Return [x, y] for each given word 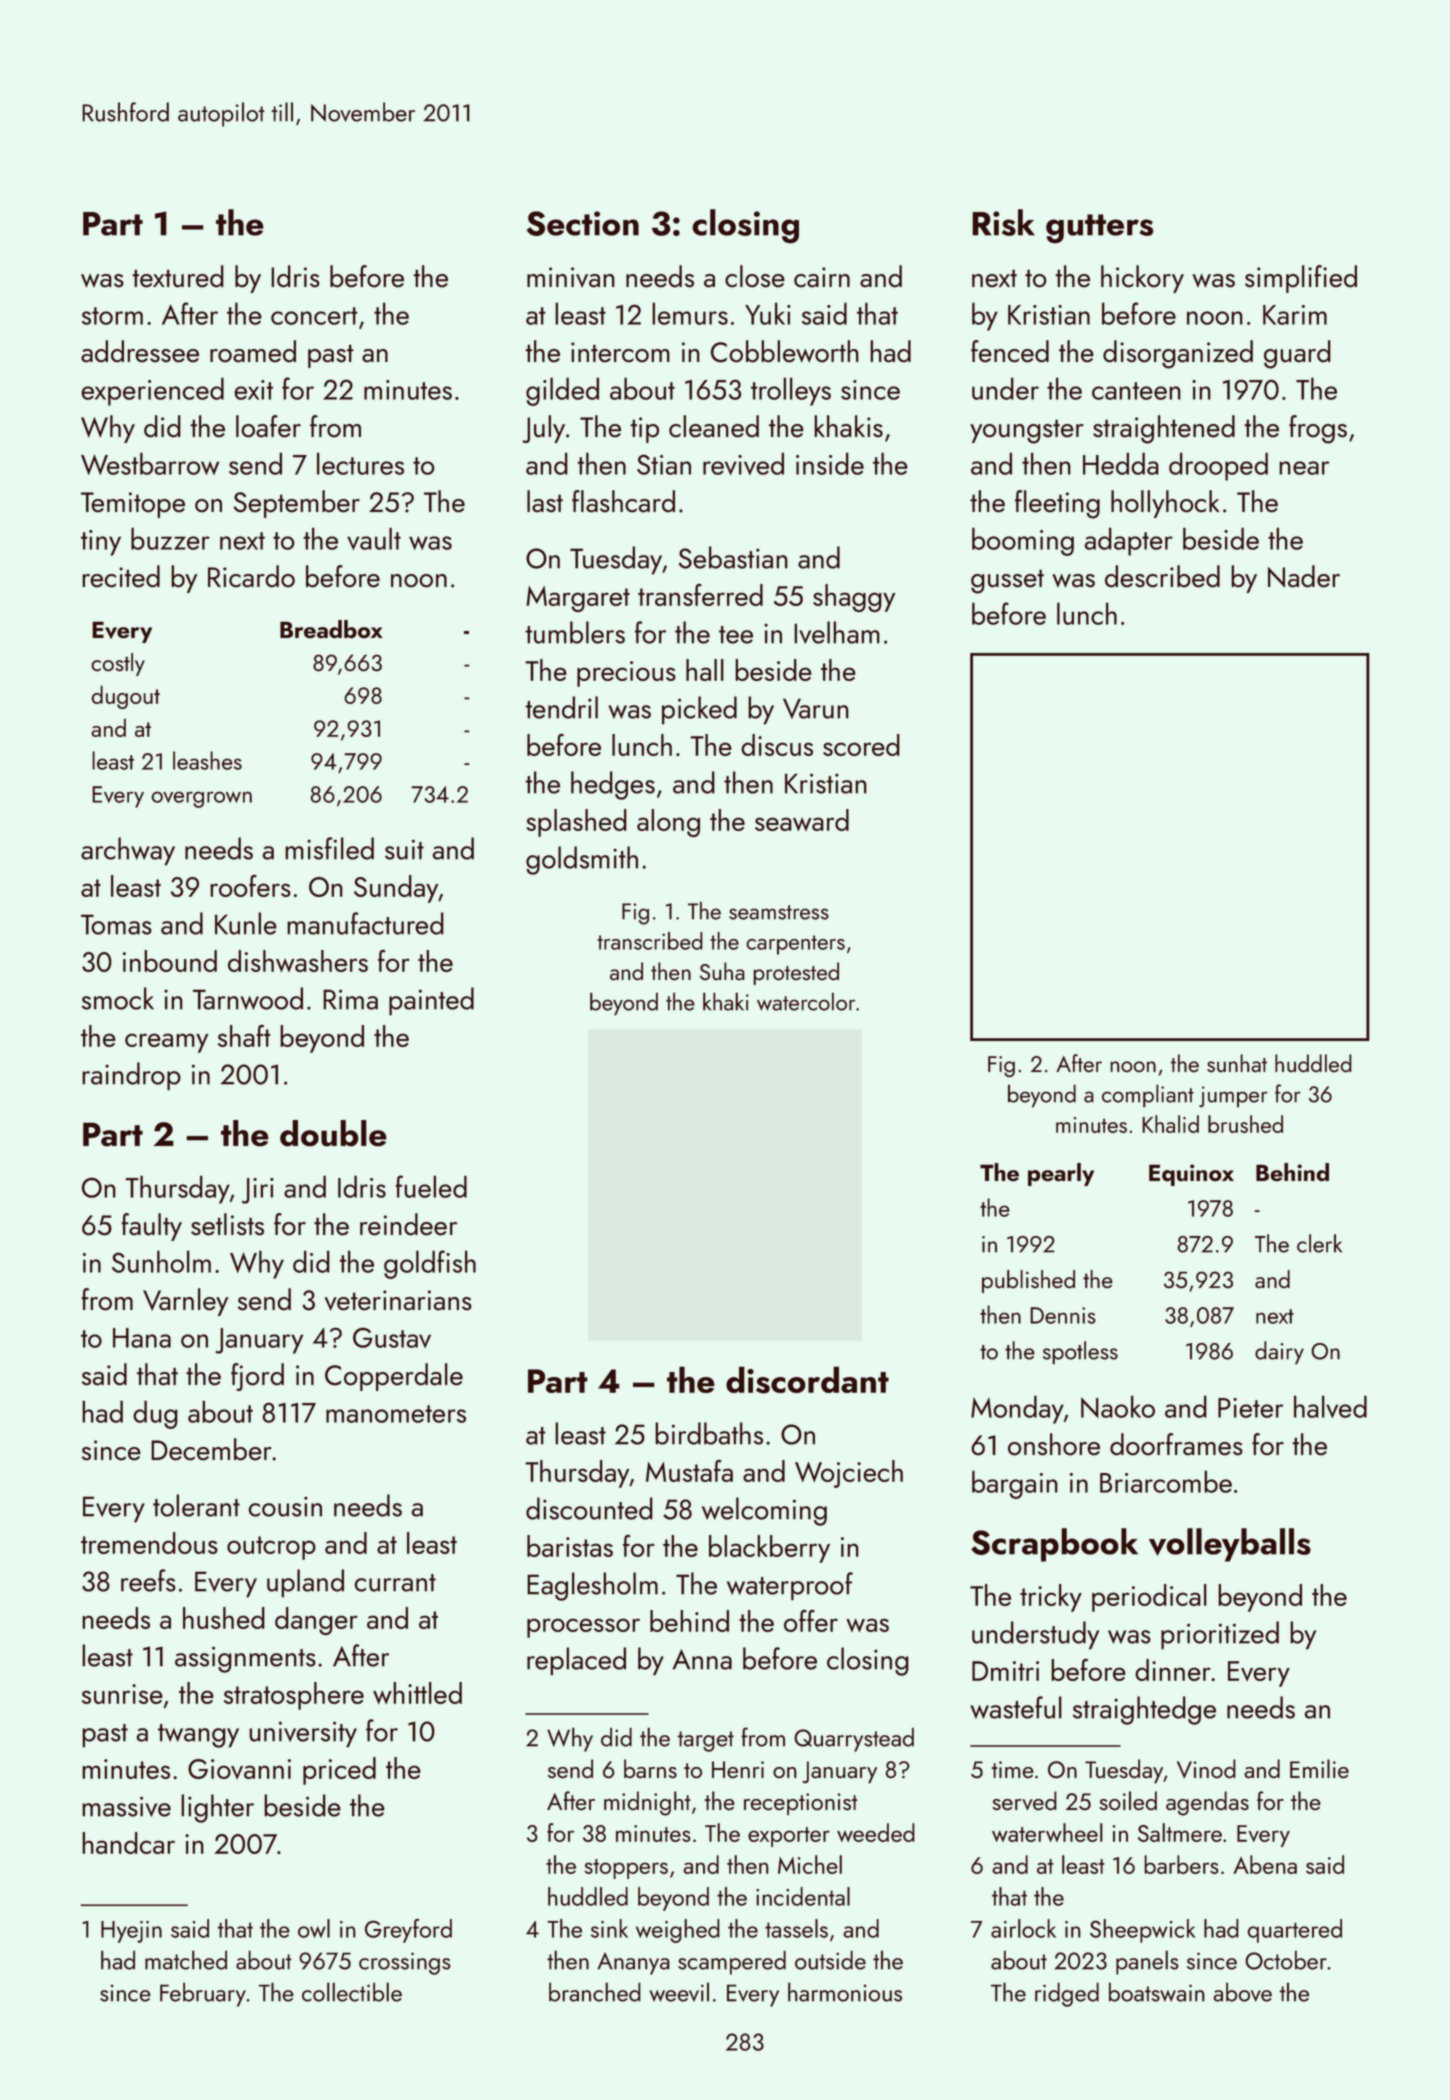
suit [404, 849]
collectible [352, 1992]
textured [178, 276]
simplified [1301, 279]
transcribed [650, 941]
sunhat [1237, 1063]
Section [583, 223]
